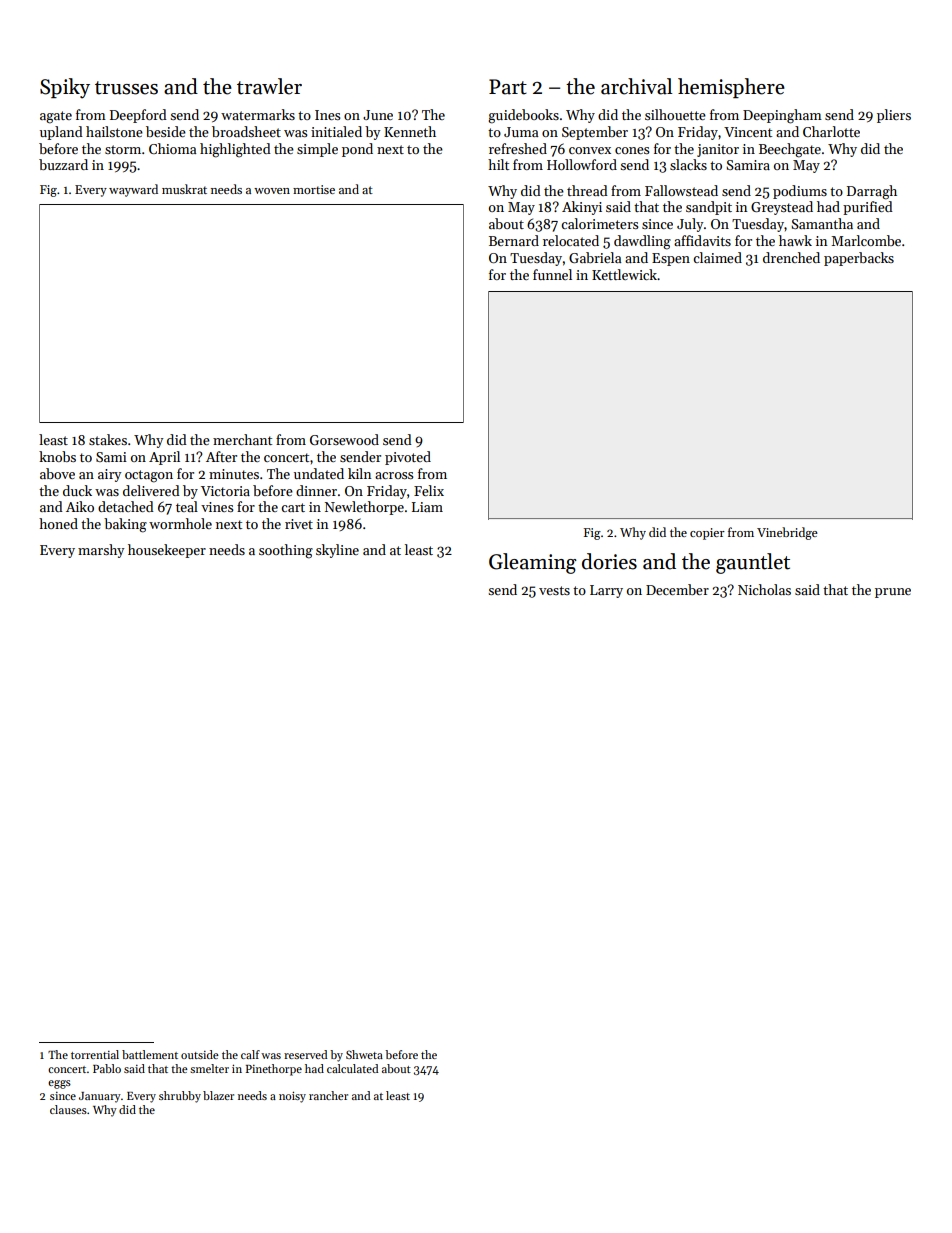  Describe the element at coordinates (292, 1097) in the document. I see `noisy` at that location.
